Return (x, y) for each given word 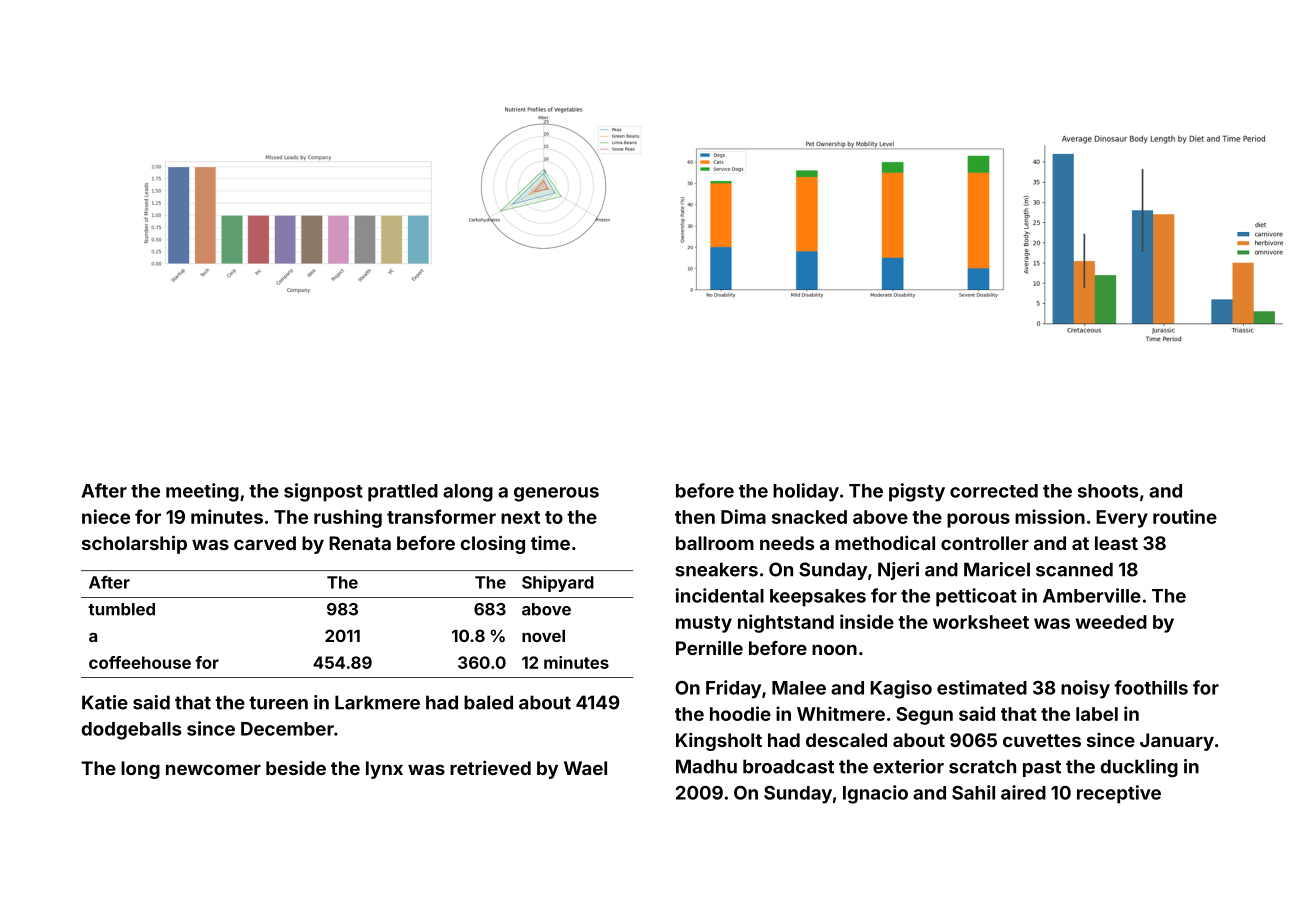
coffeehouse (140, 662)
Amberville (1092, 595)
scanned (1074, 569)
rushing (348, 518)
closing (493, 544)
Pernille (709, 647)
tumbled (121, 609)
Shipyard (558, 583)
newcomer (213, 769)
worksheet (981, 622)
